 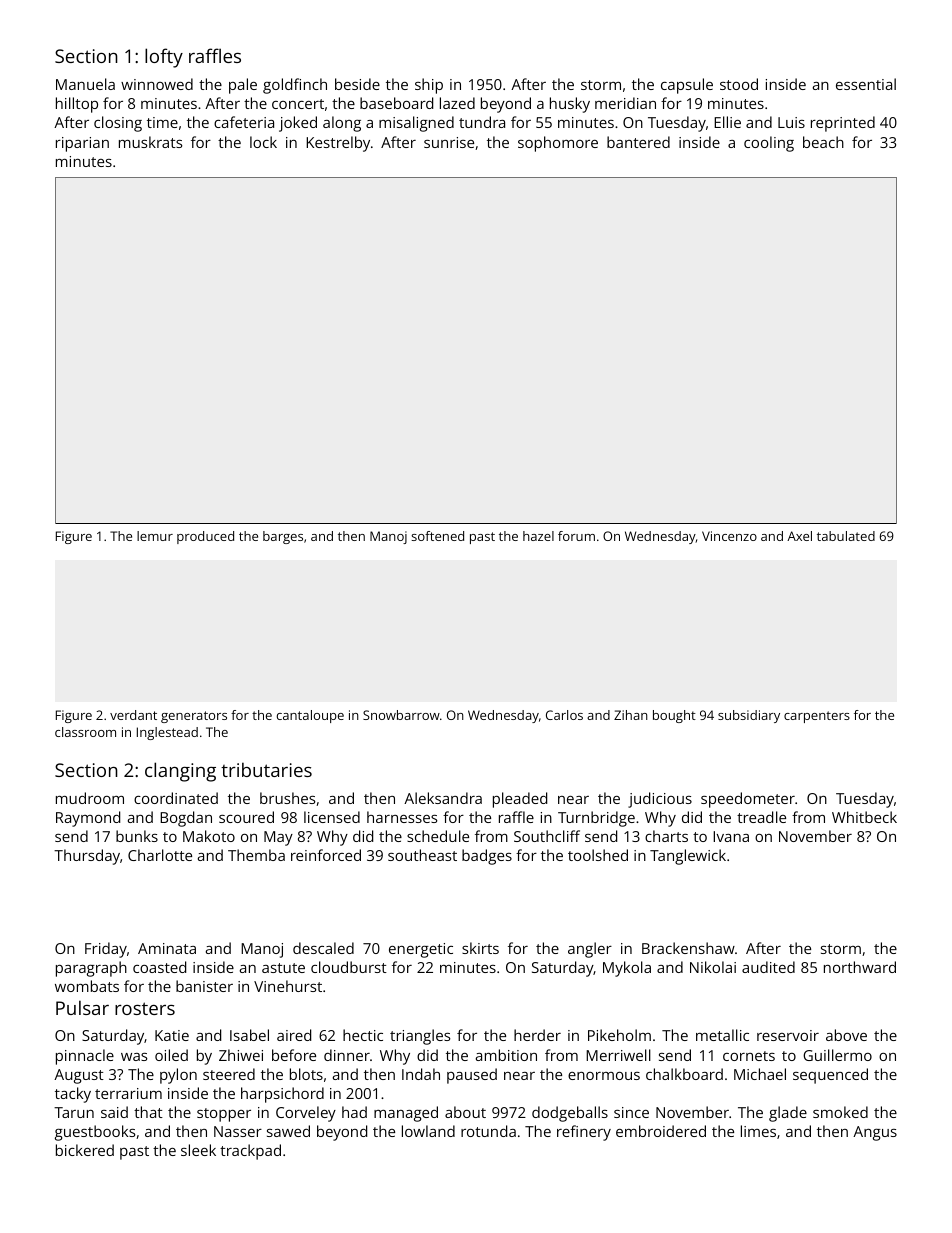 What do you see at coordinates (558, 144) in the screenshot?
I see `sophomore` at bounding box center [558, 144].
